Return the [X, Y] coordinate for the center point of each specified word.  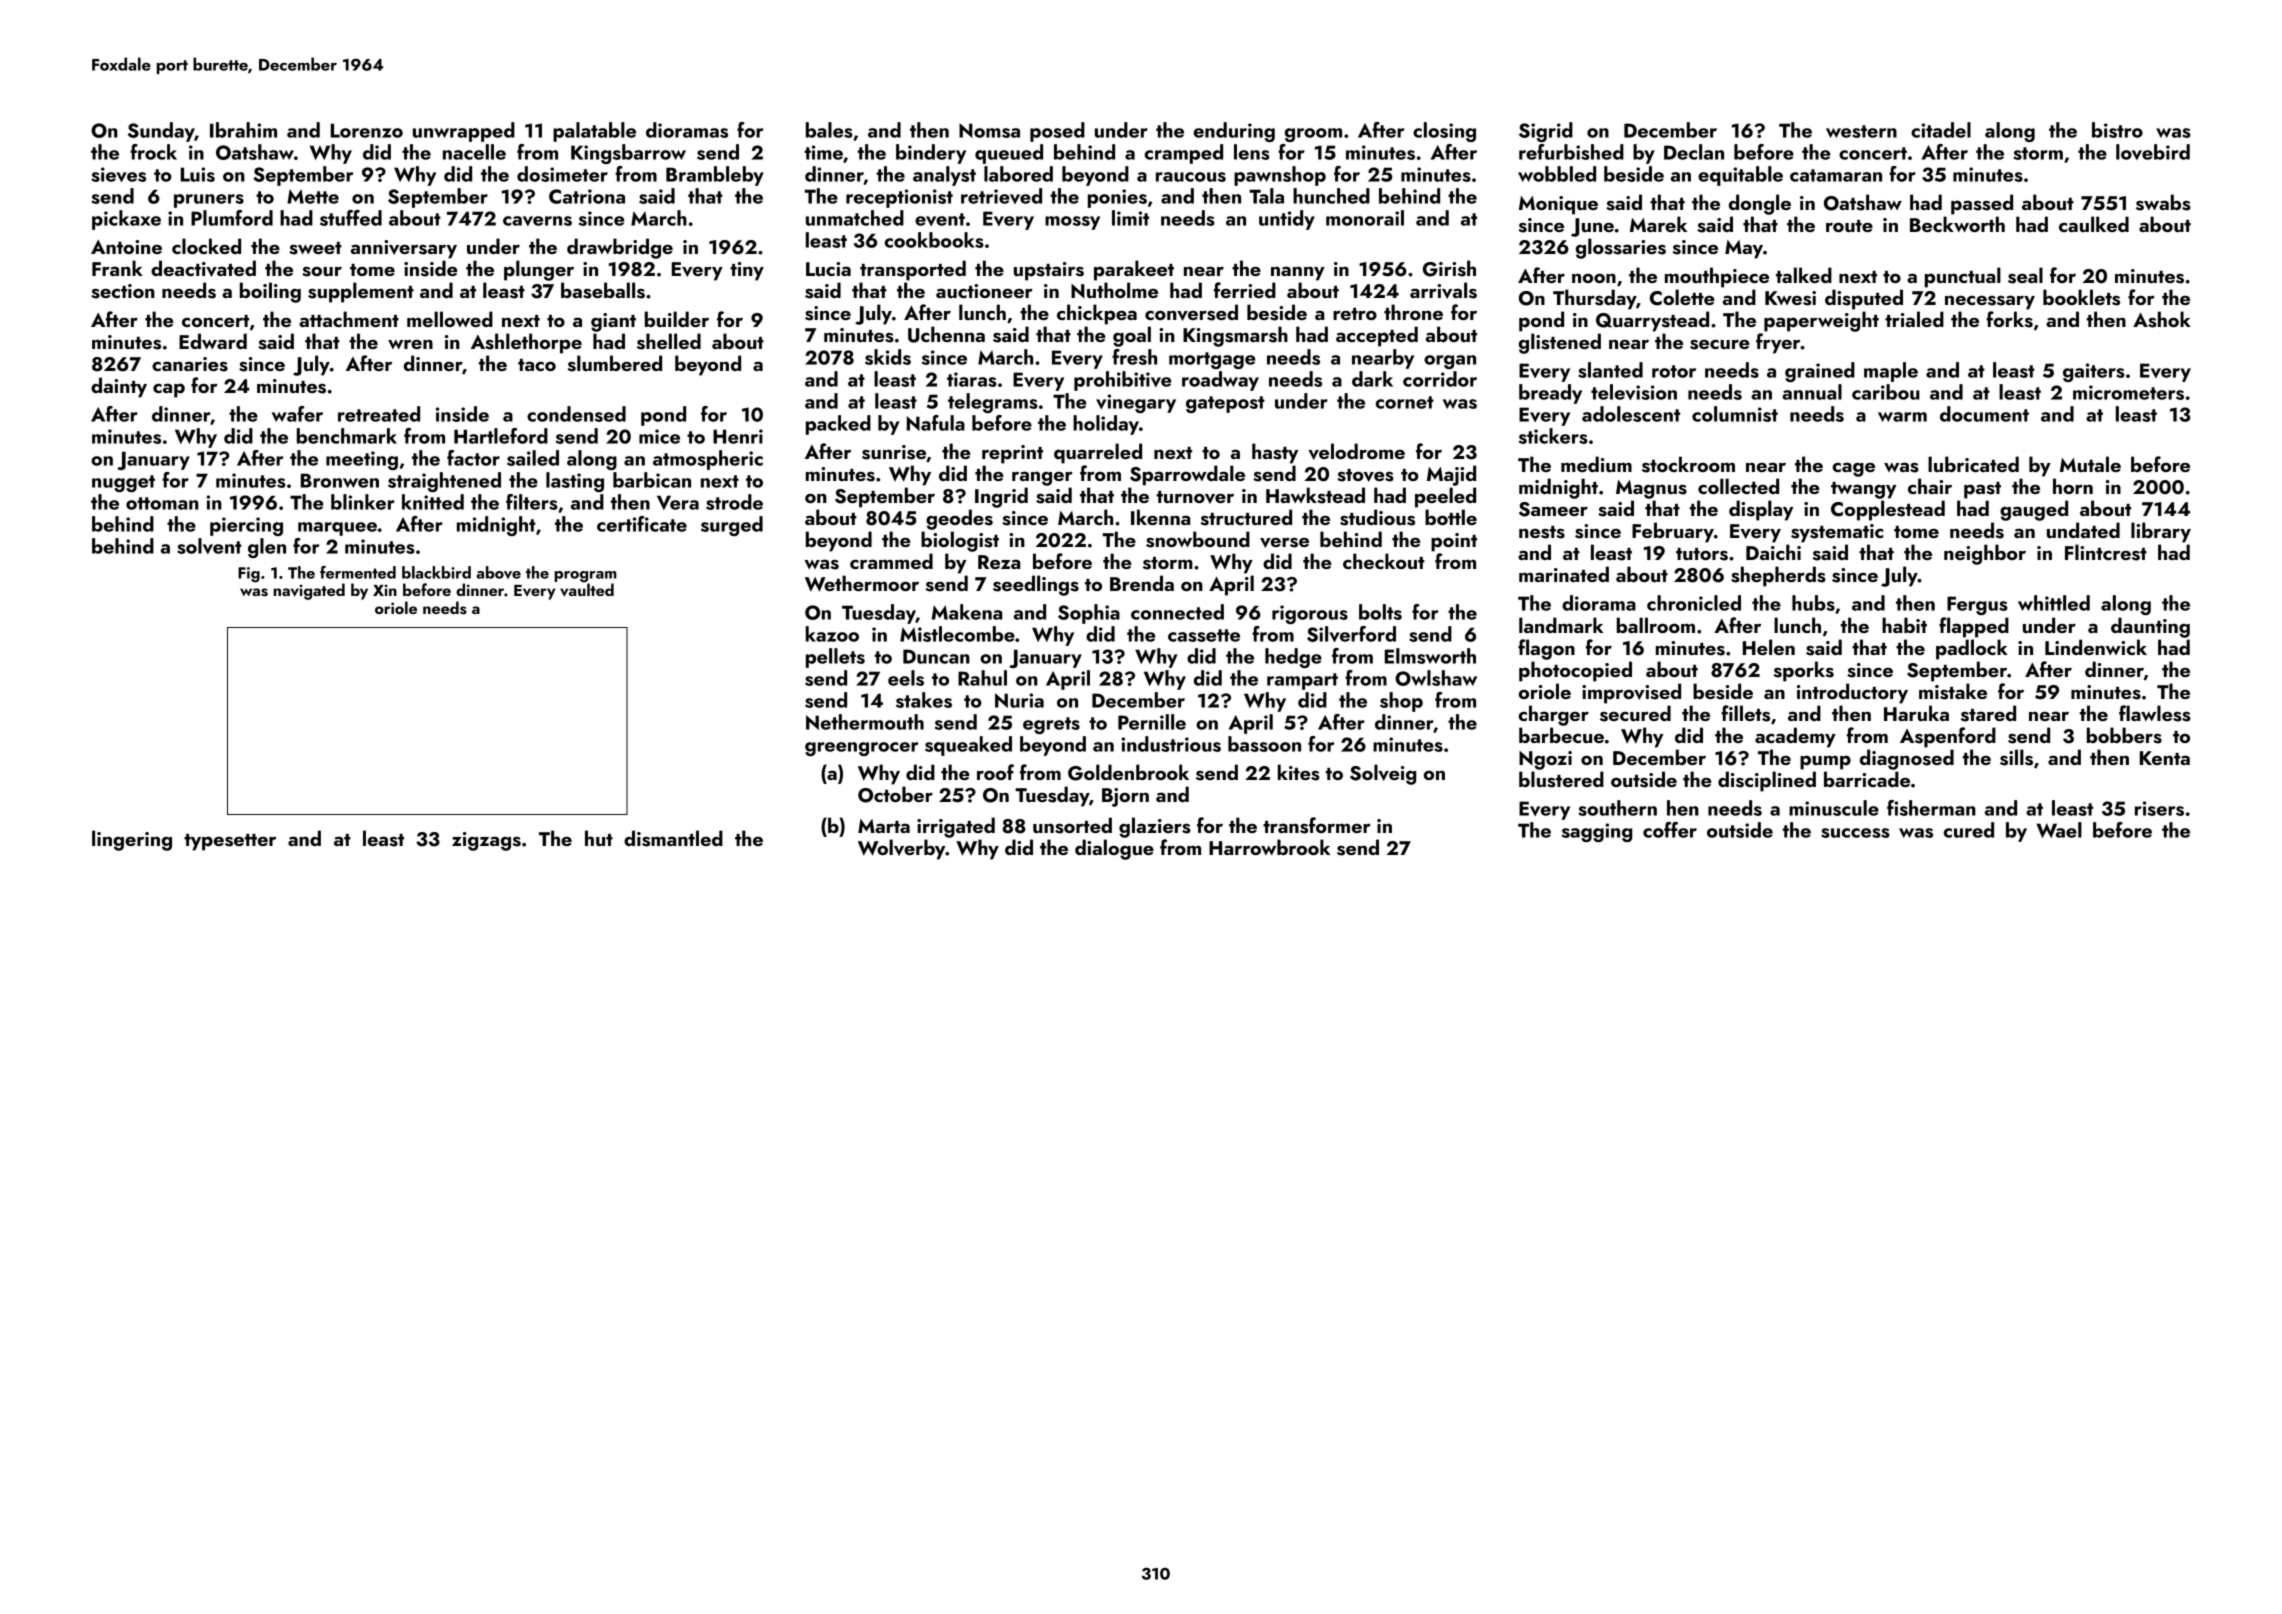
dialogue [1114, 849]
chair [1930, 486]
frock [153, 152]
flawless [2155, 713]
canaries [190, 364]
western [1861, 131]
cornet [1405, 402]
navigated [309, 591]
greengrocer [862, 749]
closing [1444, 132]
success [1855, 833]
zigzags [486, 841]
